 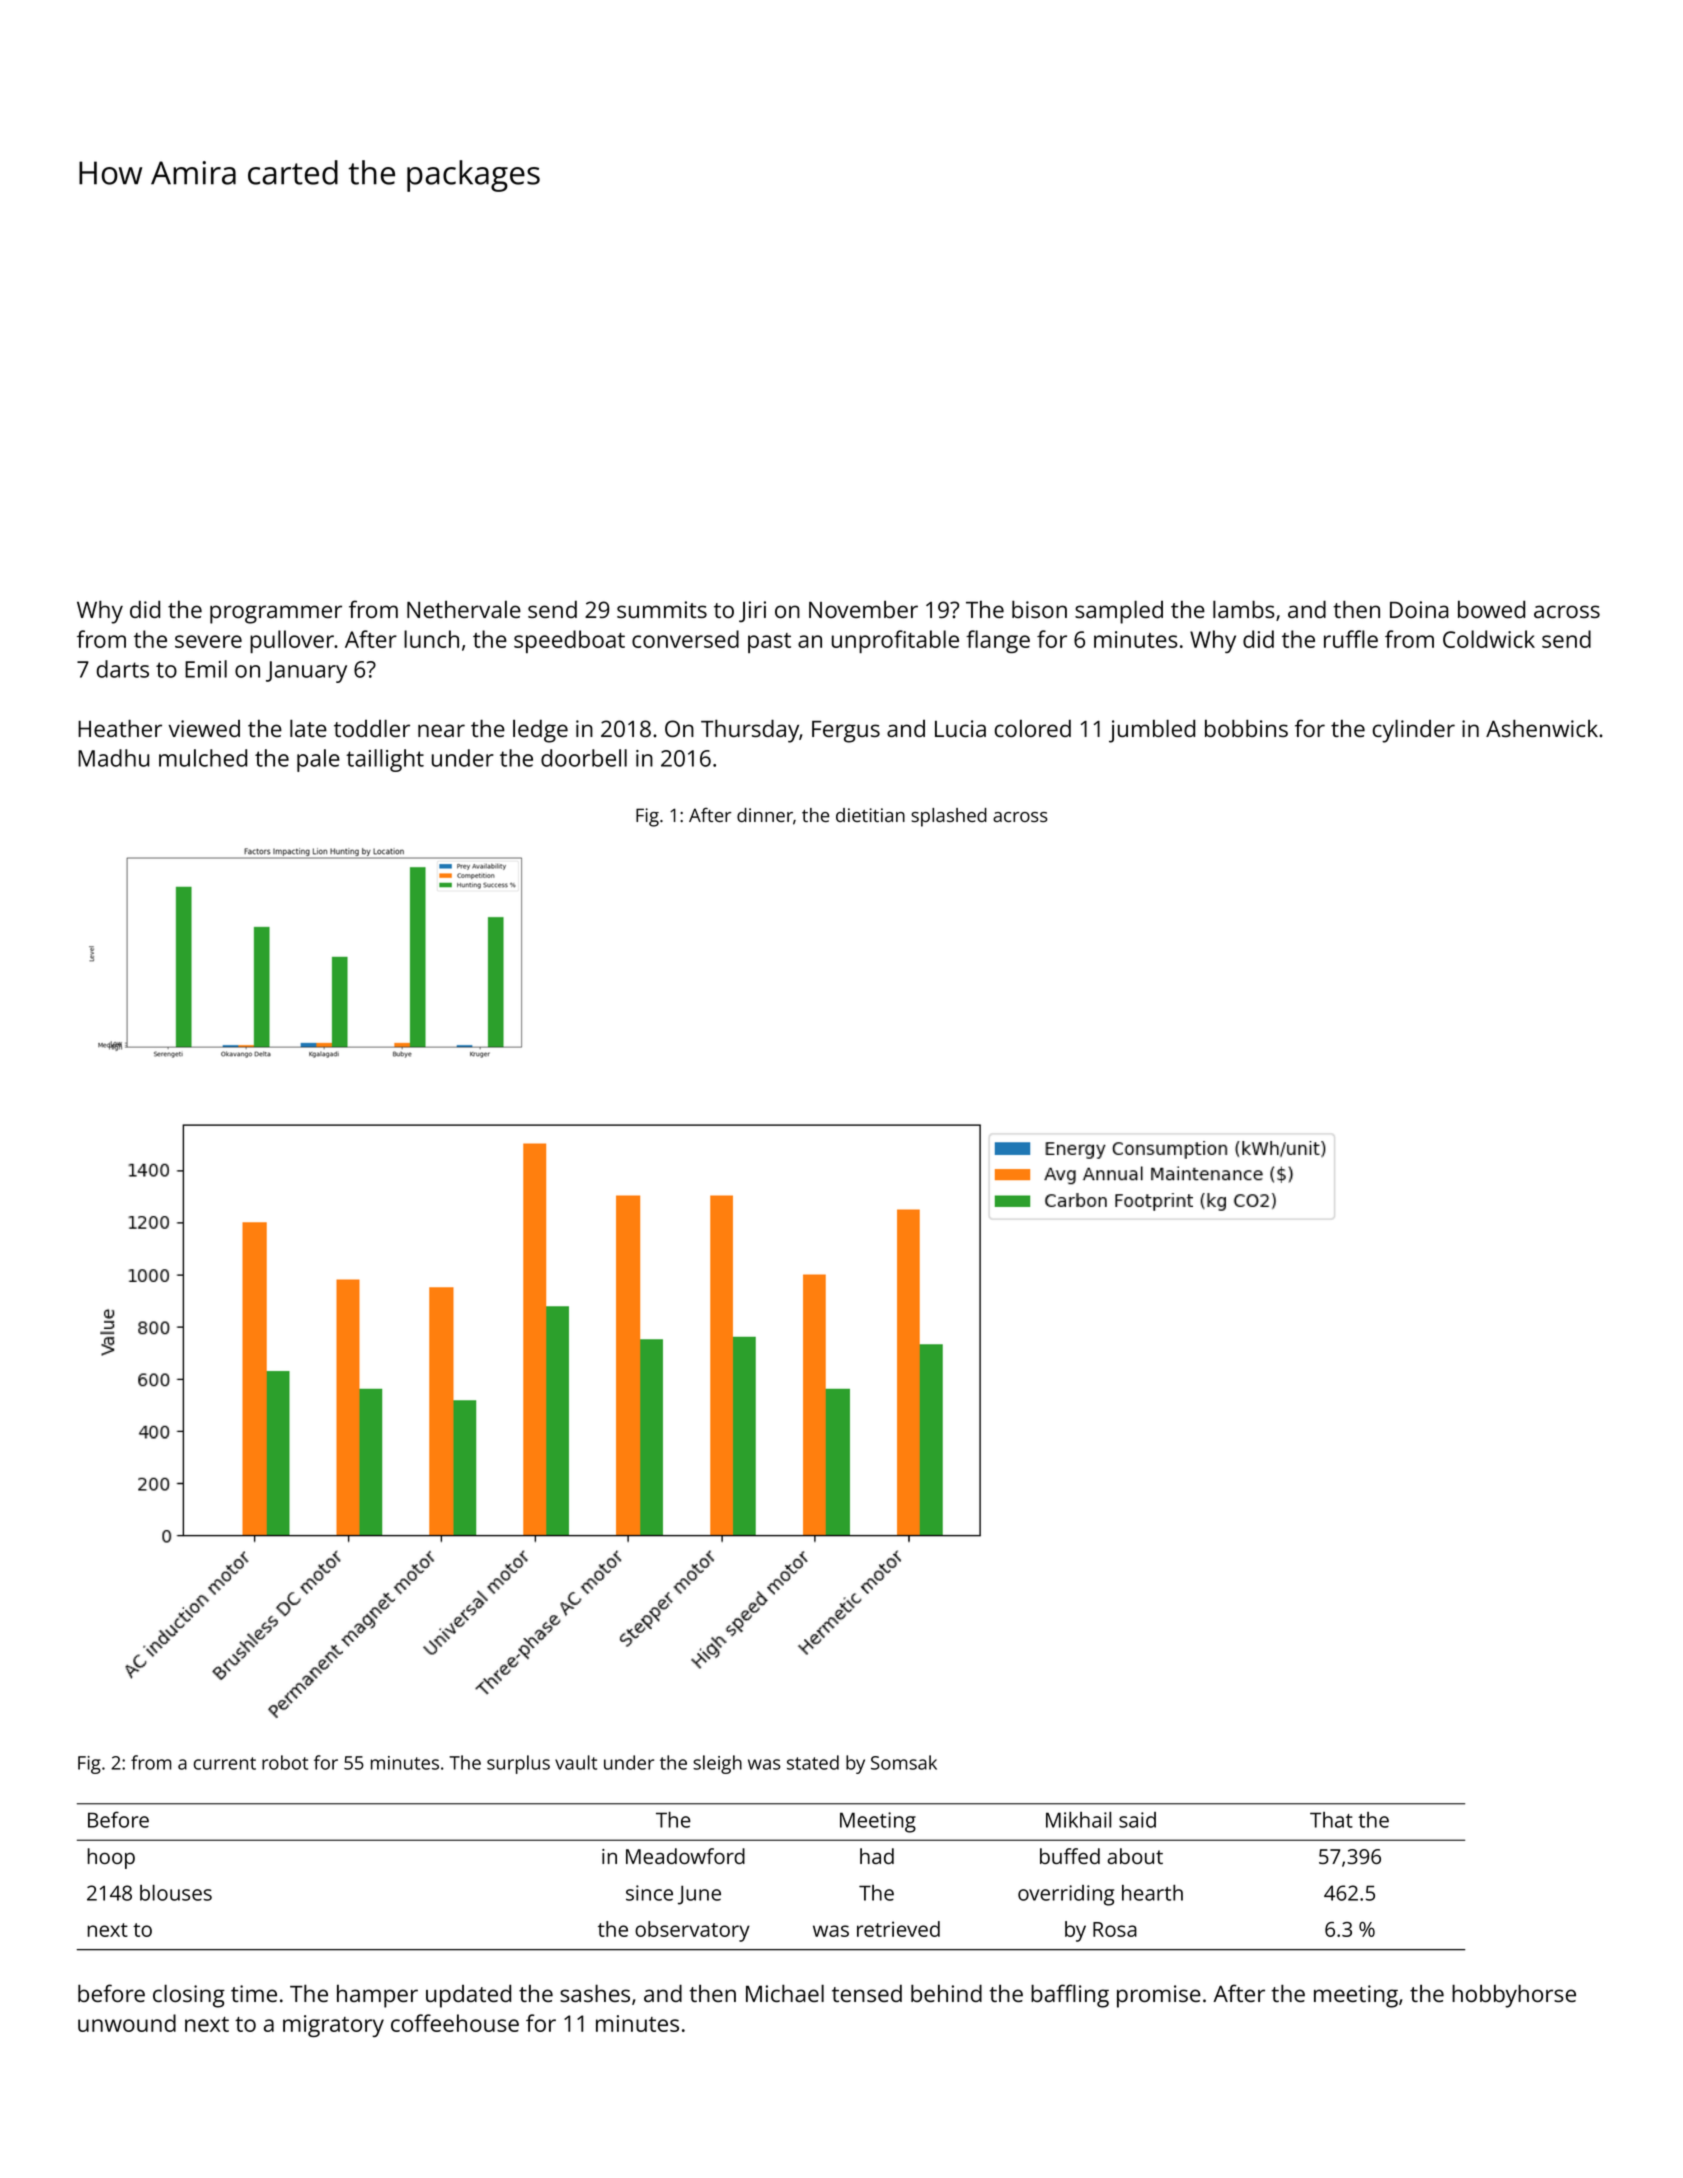 I want to click on Michael, so click(x=785, y=1993).
